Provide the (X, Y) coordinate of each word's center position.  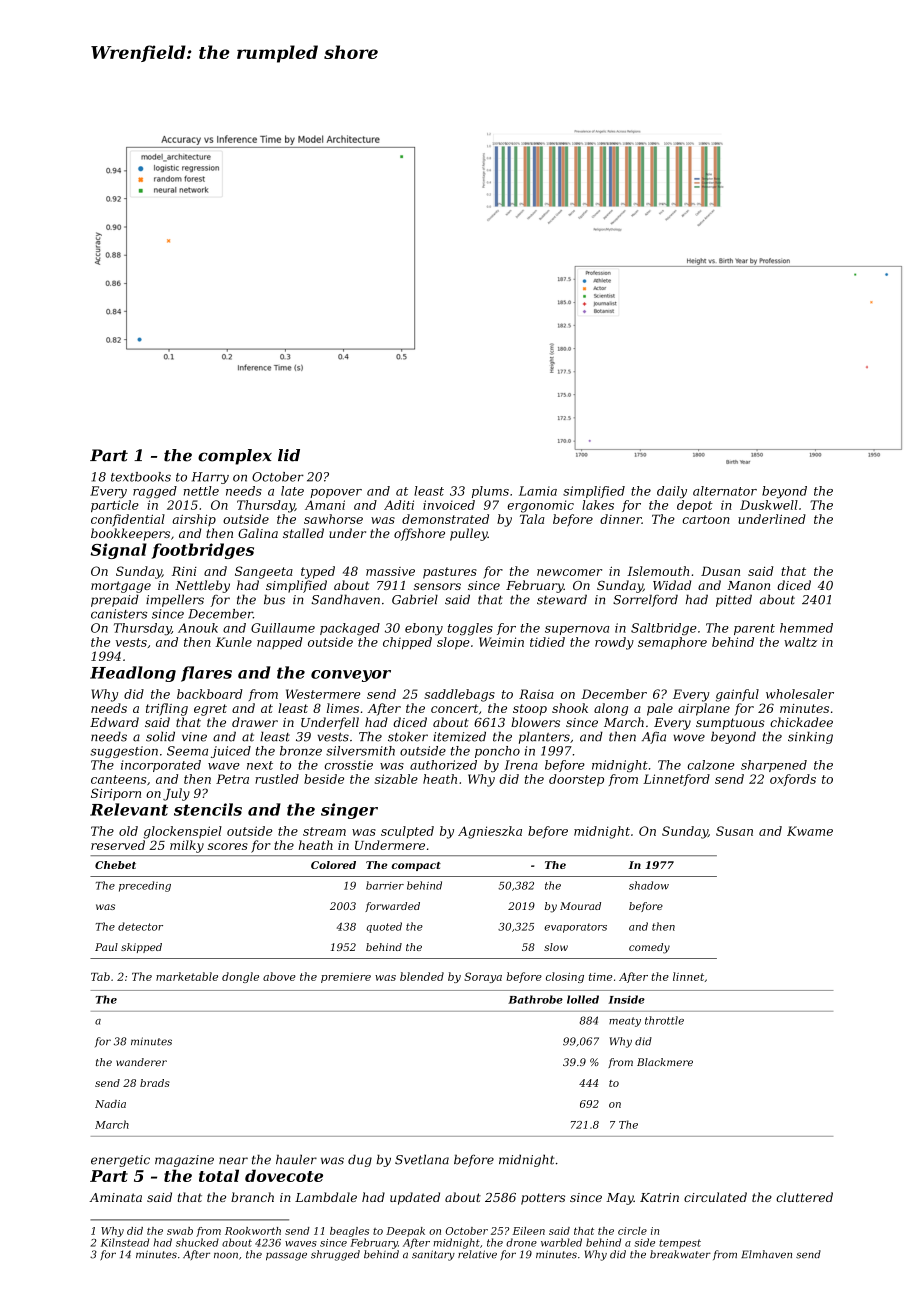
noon (226, 1255)
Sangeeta (264, 572)
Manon (748, 585)
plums (490, 492)
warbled (561, 1242)
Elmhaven (766, 1254)
